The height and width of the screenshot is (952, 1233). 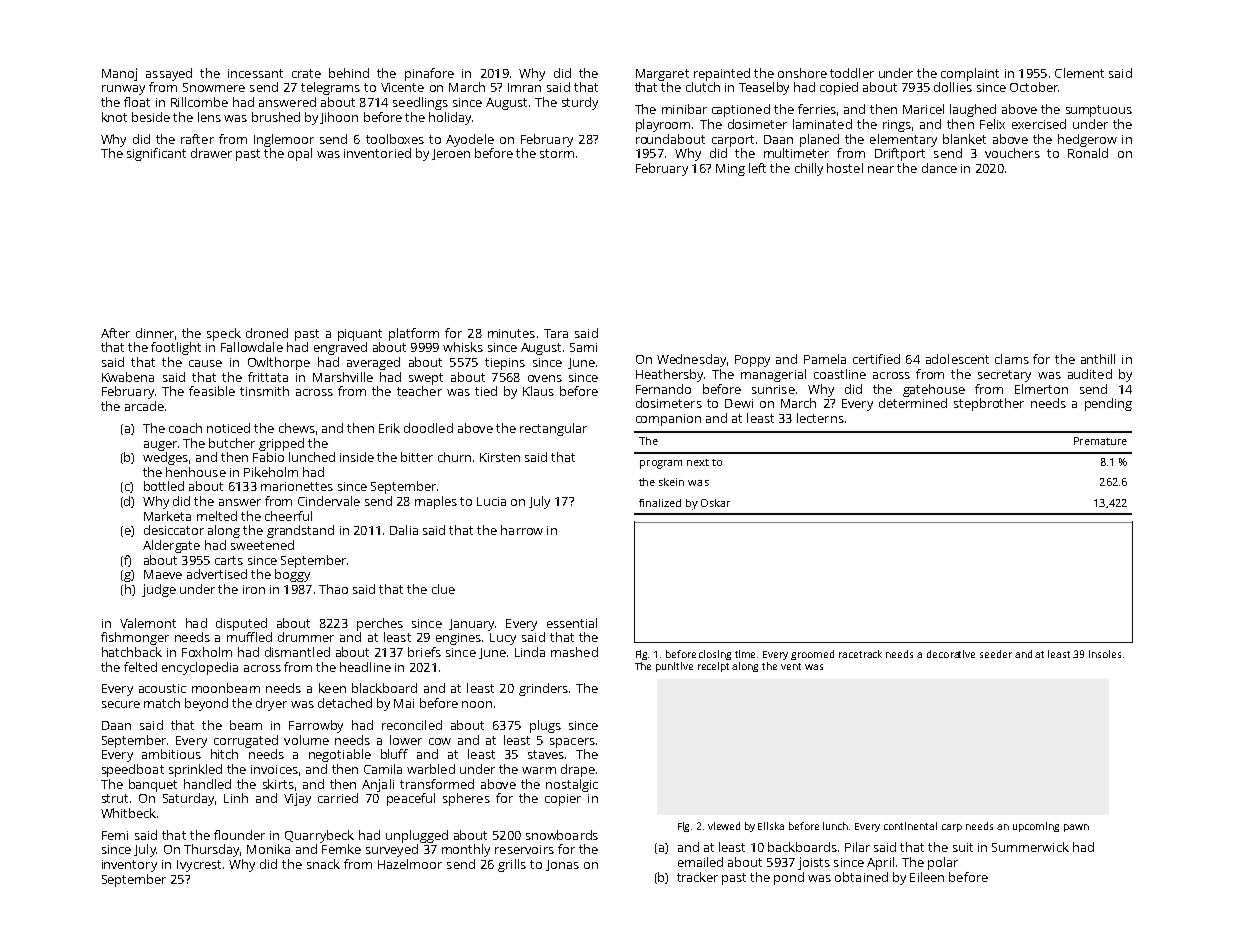 What do you see at coordinates (1012, 359) in the screenshot?
I see `clams` at bounding box center [1012, 359].
